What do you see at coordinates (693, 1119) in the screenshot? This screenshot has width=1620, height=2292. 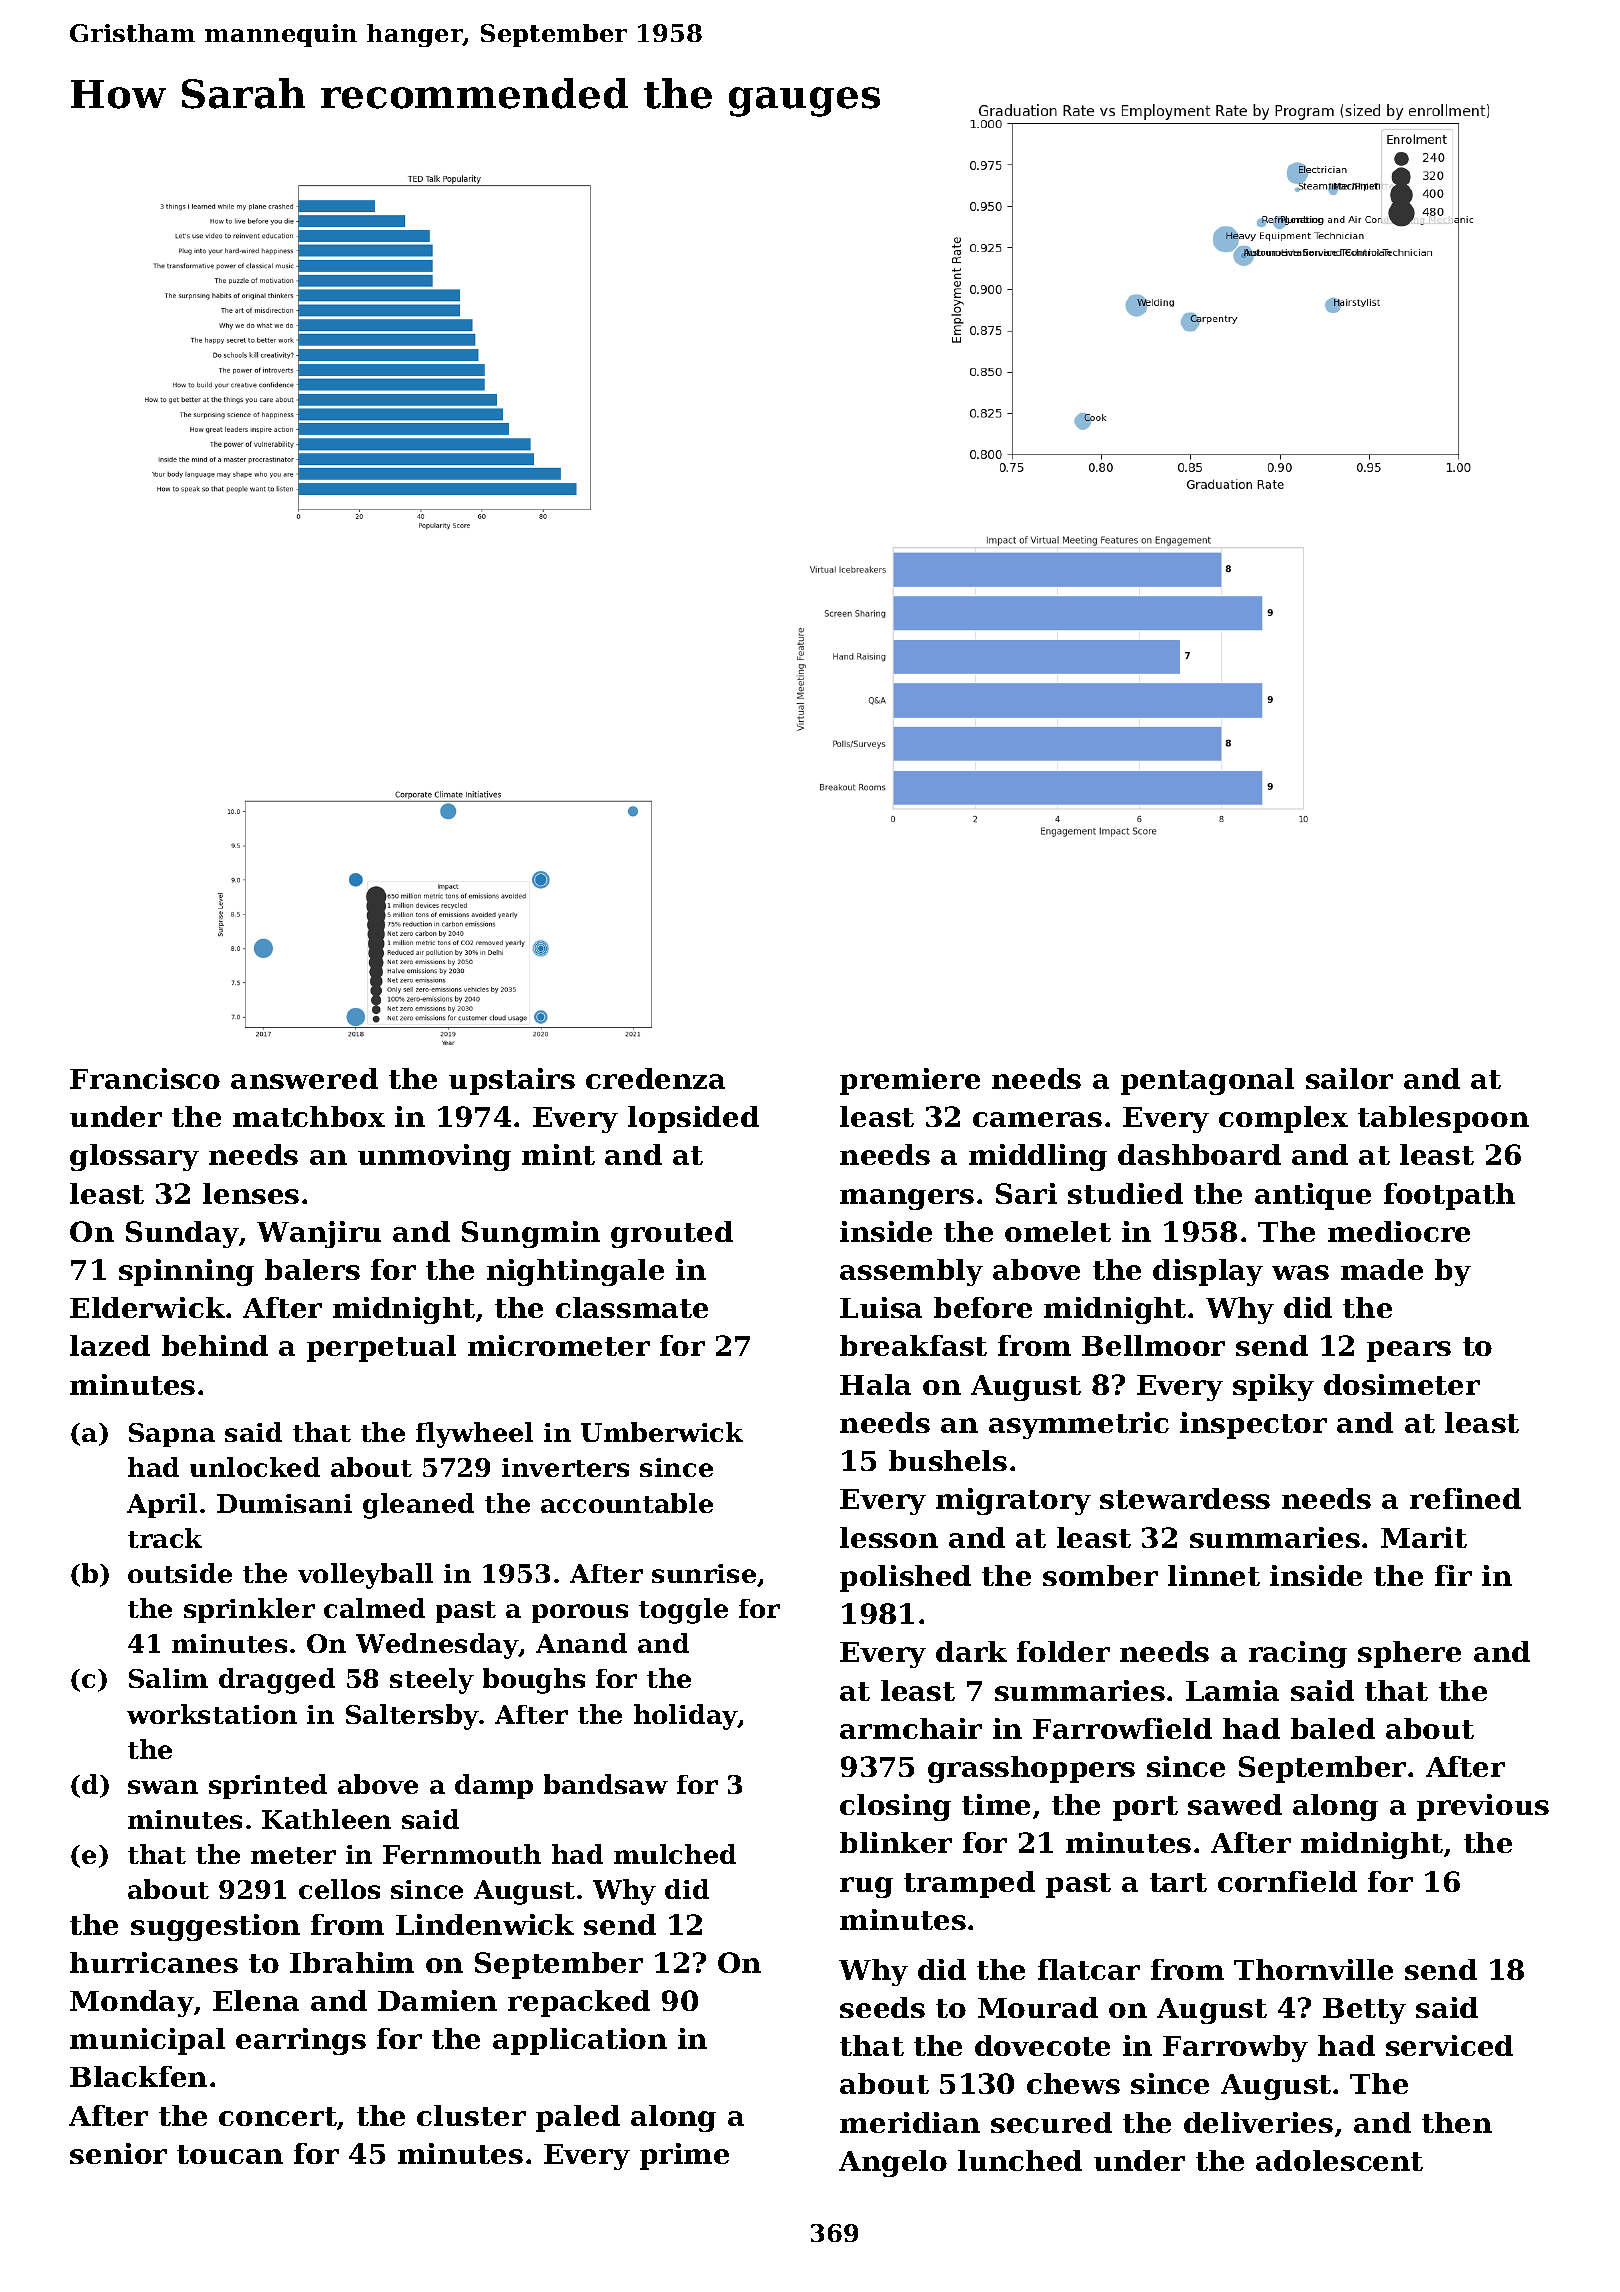 I see `lopsided` at bounding box center [693, 1119].
